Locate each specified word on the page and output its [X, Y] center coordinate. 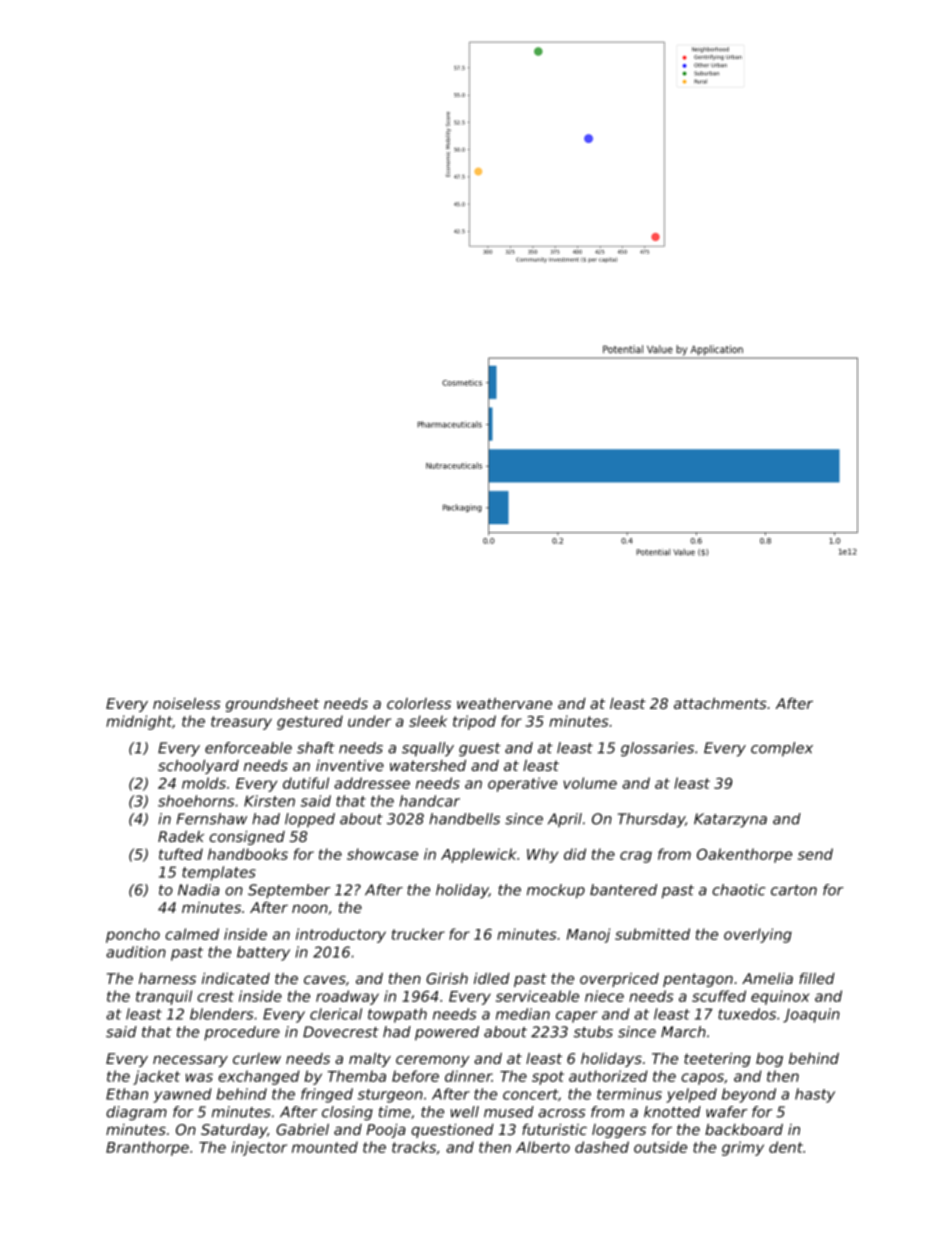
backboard [744, 1129]
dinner [468, 1076]
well [465, 1112]
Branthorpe [147, 1148]
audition [136, 952]
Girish [447, 978]
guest [480, 750]
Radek [181, 836]
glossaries [657, 749]
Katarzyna [730, 820]
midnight [139, 722]
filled [817, 978]
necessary [190, 1061]
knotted [672, 1112]
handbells [464, 819]
